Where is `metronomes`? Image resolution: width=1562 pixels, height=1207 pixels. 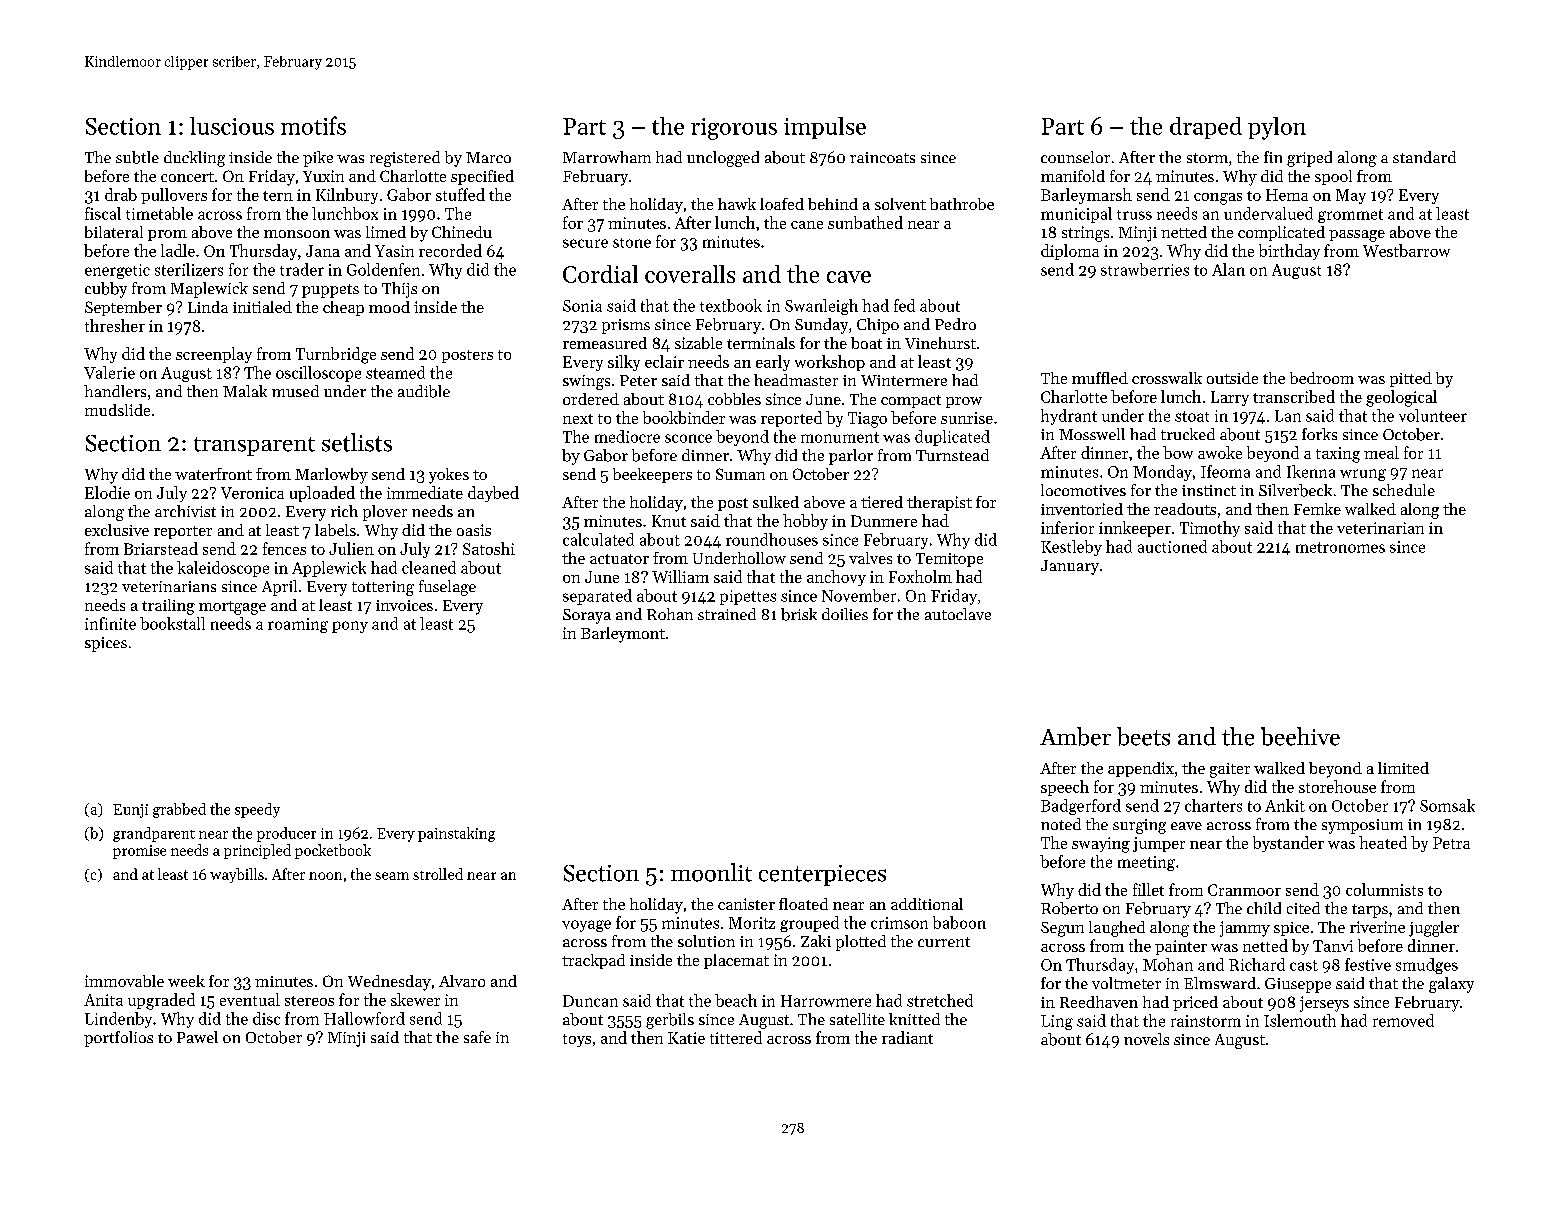 metronomes is located at coordinates (1340, 547).
